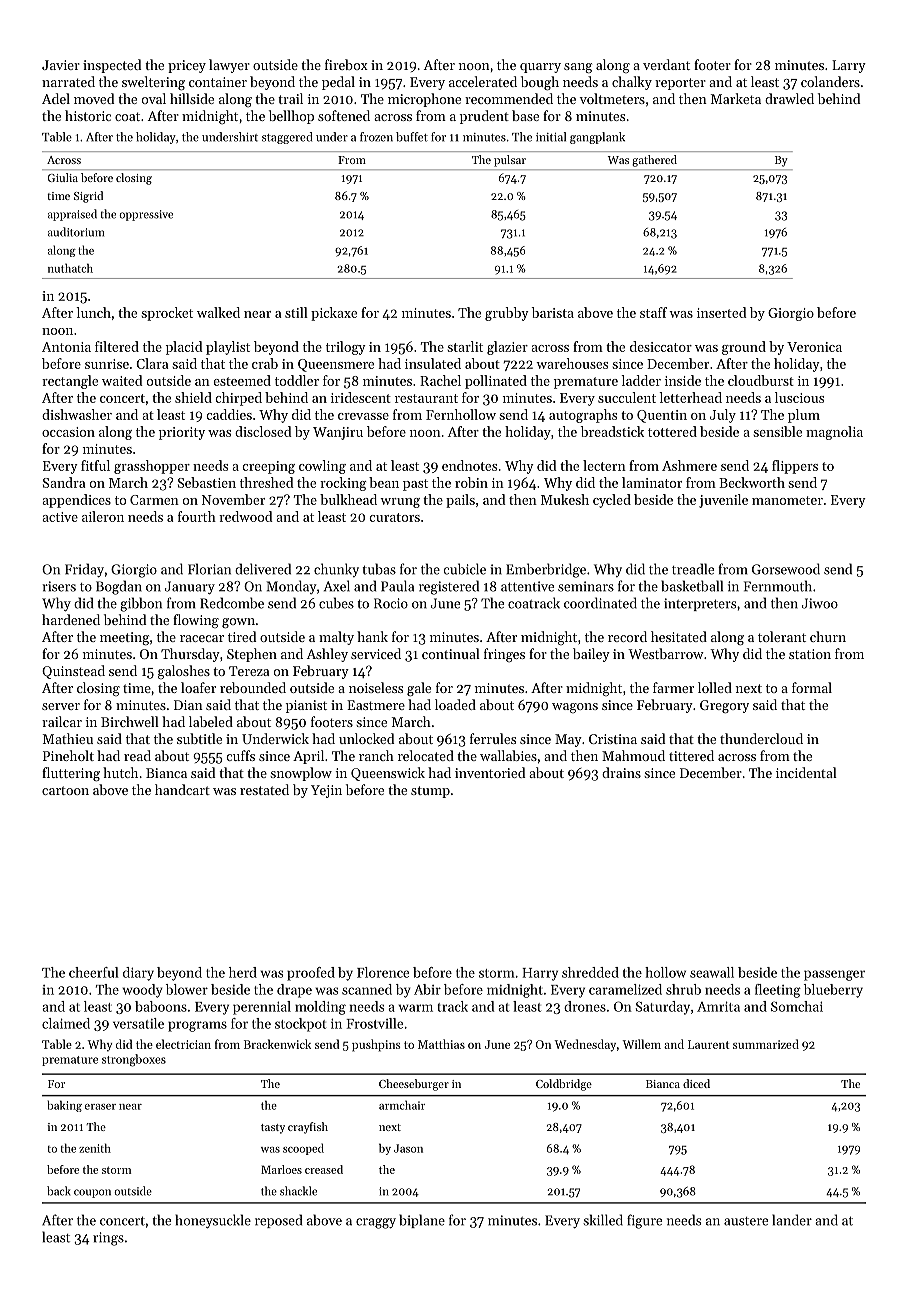  What do you see at coordinates (441, 1044) in the document?
I see `Matthias` at bounding box center [441, 1044].
